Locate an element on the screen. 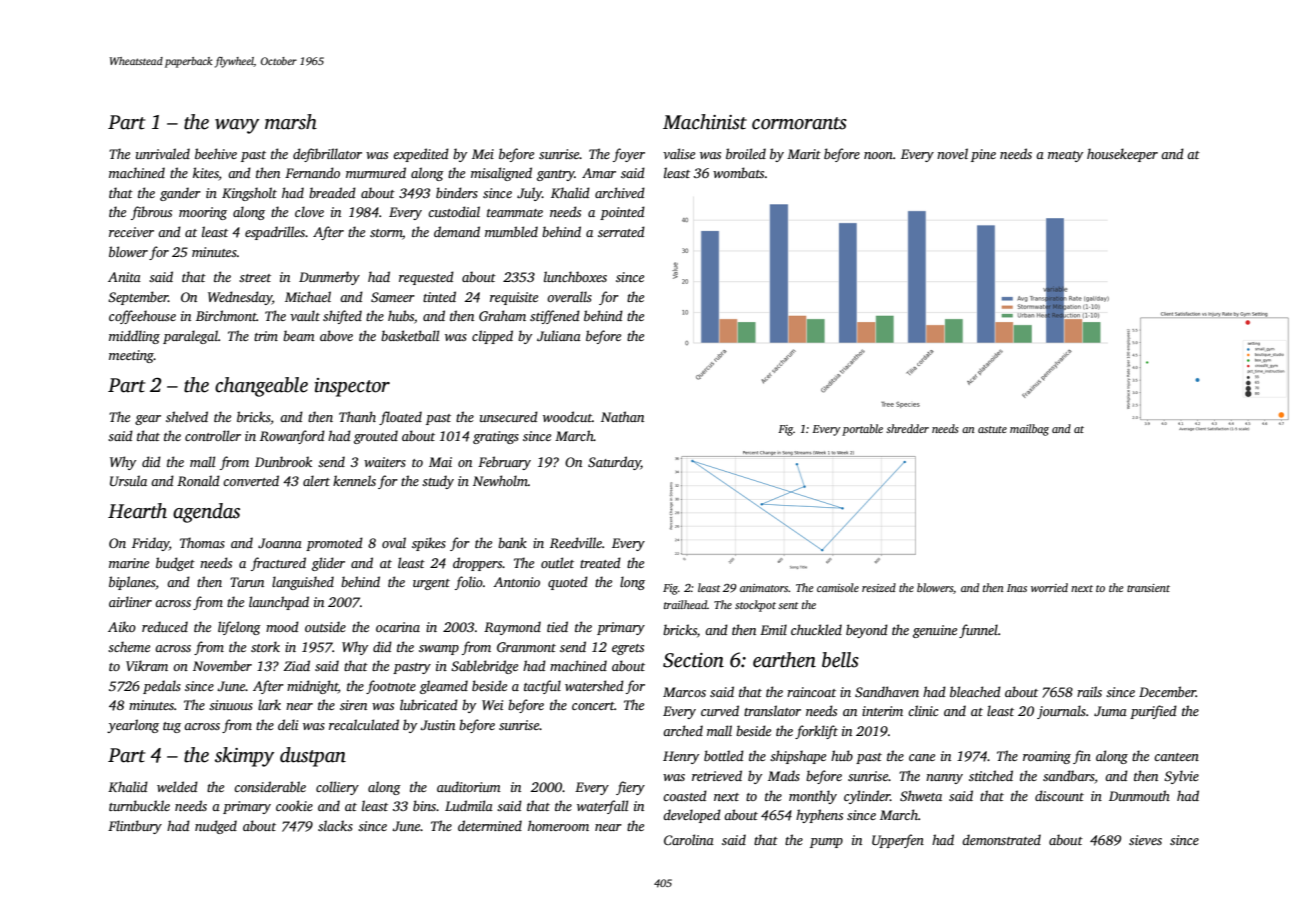 Image resolution: width=1308 pixels, height=924 pixels. Thomas is located at coordinates (202, 542).
